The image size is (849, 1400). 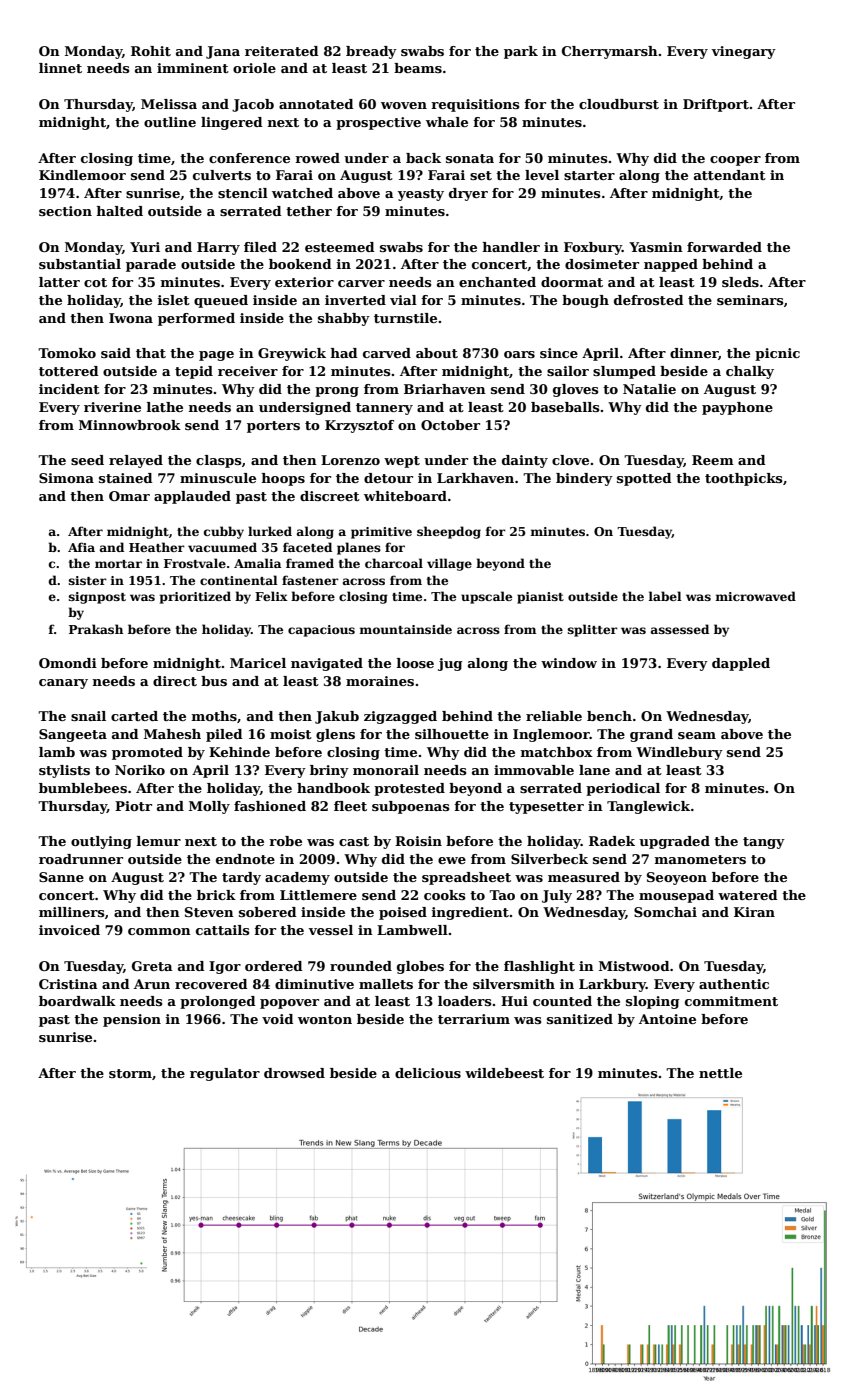 What do you see at coordinates (192, 497) in the screenshot?
I see `applauded` at bounding box center [192, 497].
